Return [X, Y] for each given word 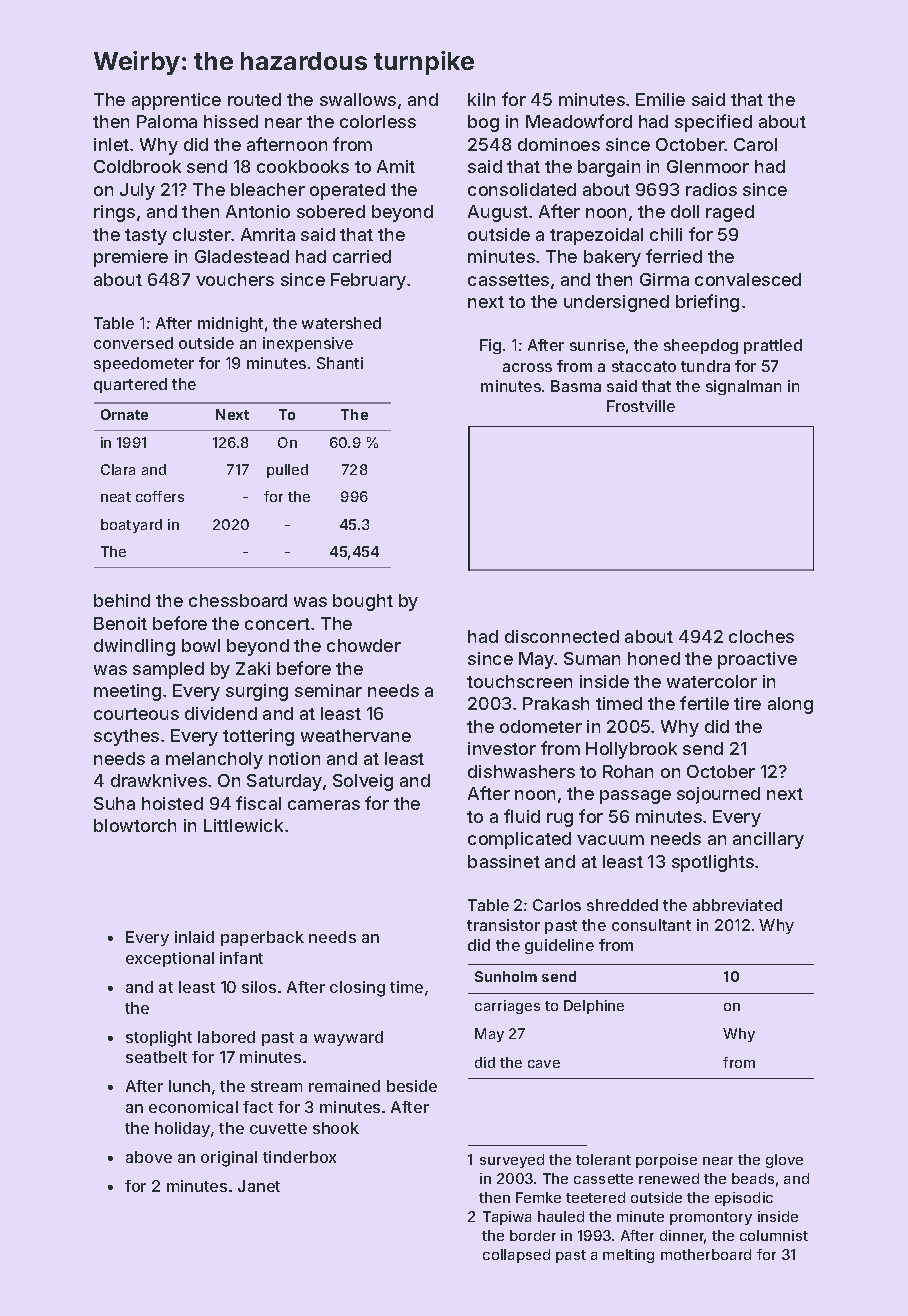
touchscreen [519, 681]
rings [114, 213]
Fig [490, 346]
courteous [136, 714]
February [368, 281]
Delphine [594, 1007]
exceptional [170, 959]
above [149, 1157]
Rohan [628, 771]
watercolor [712, 681]
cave [544, 1064]
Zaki [253, 668]
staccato [644, 366]
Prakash [556, 703]
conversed [133, 343]
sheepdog [701, 346]
